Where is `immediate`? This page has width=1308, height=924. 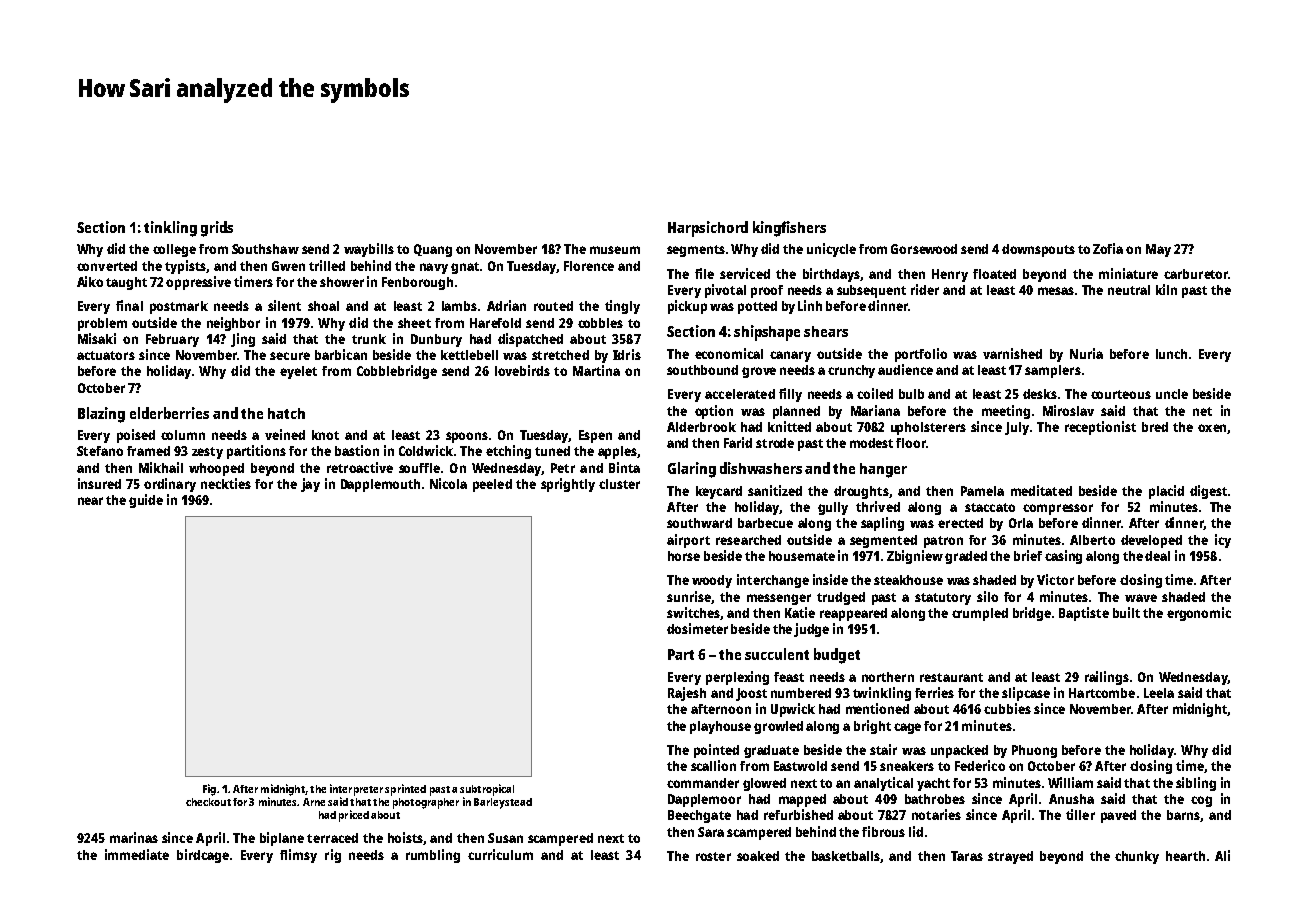
immediate is located at coordinates (137, 854).
